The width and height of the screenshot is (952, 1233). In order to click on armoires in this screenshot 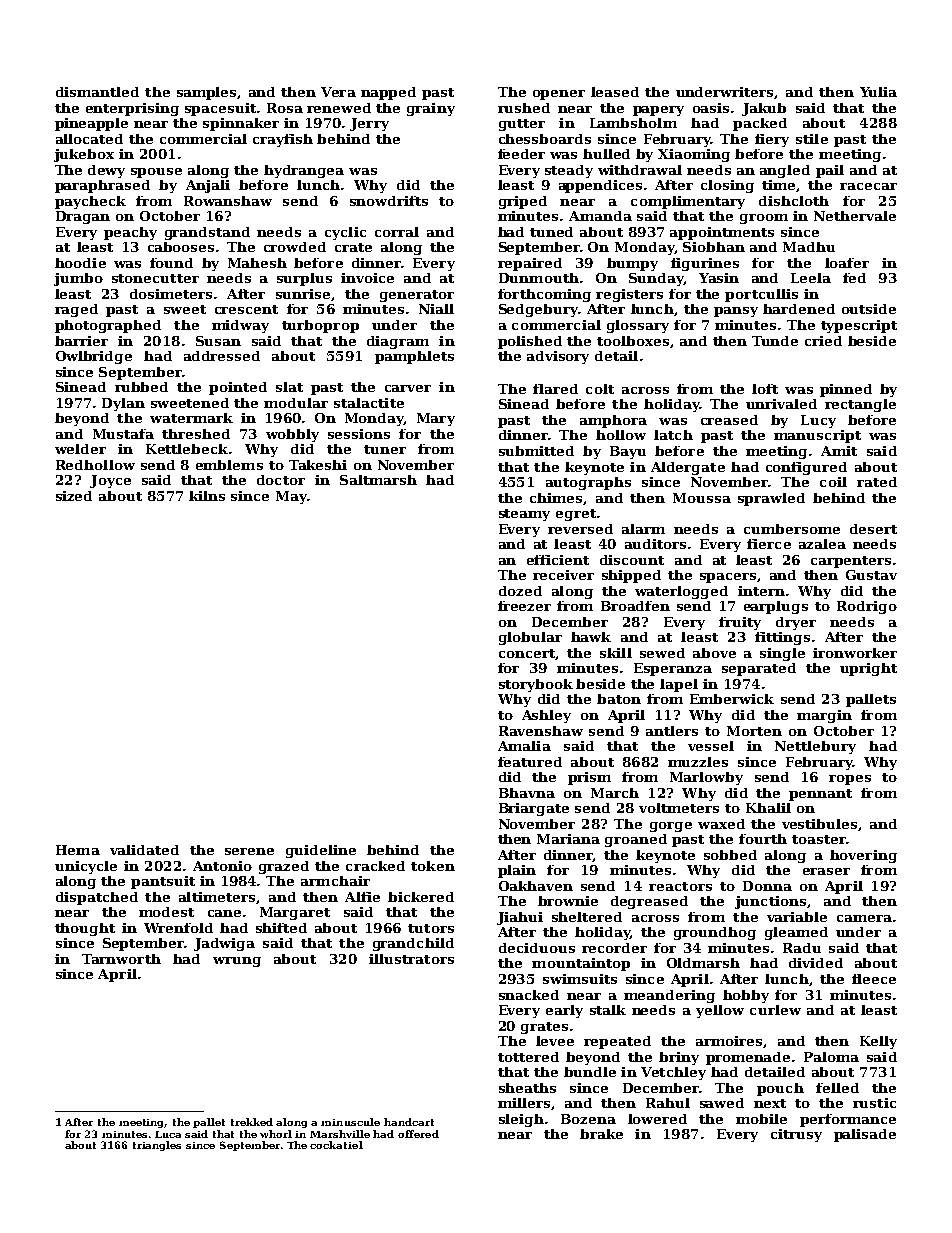, I will do `click(729, 1041)`.
